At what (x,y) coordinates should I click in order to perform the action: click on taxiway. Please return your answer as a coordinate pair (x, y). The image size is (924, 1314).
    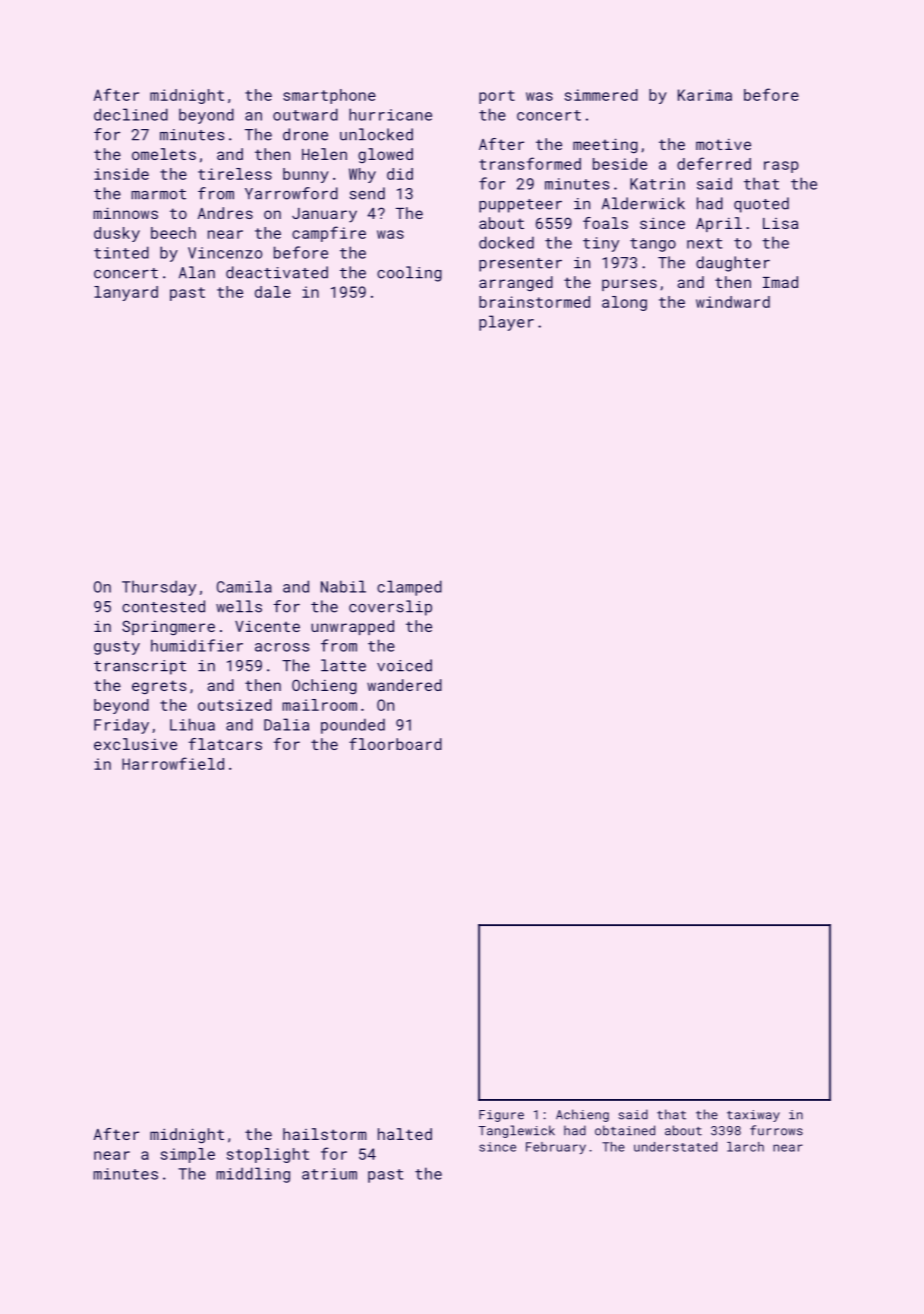
    Looking at the image, I should click on (753, 1116).
